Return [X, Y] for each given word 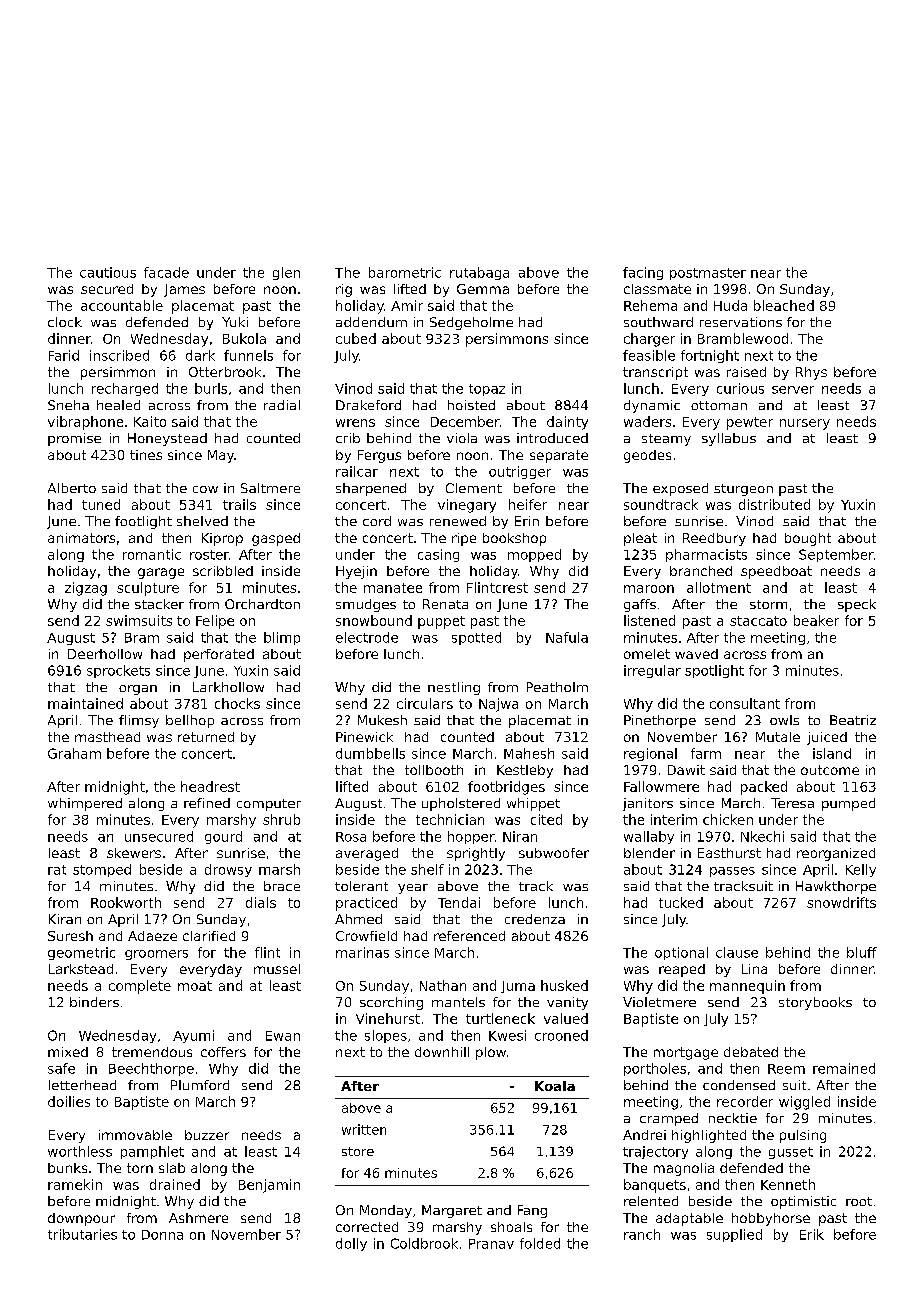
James [184, 290]
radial [282, 405]
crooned [561, 1035]
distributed [774, 504]
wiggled [804, 1103]
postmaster [708, 274]
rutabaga [479, 273]
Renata [445, 604]
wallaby [649, 837]
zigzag [86, 589]
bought [808, 539]
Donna [162, 1235]
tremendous [152, 1052]
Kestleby [525, 771]
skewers [134, 853]
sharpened [371, 489]
